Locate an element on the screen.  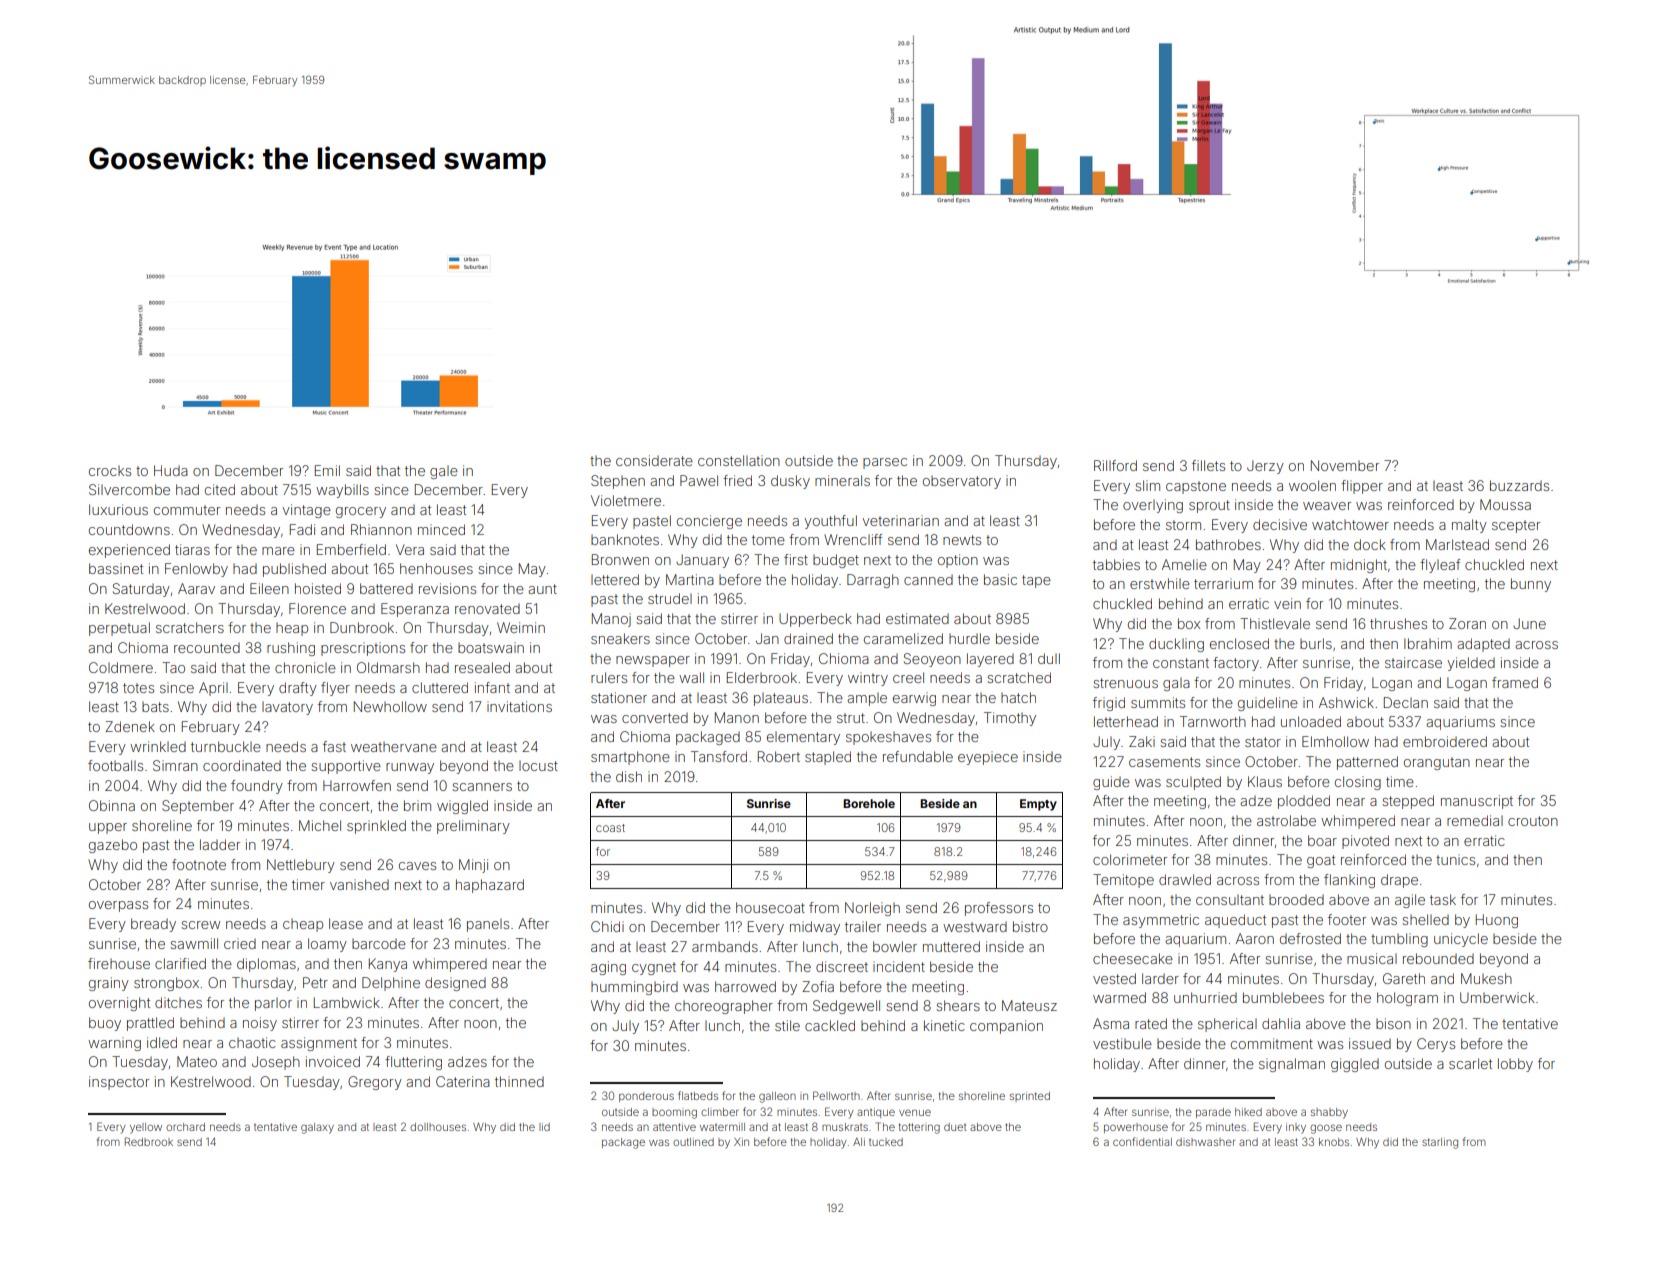
starling is located at coordinates (1440, 1143).
